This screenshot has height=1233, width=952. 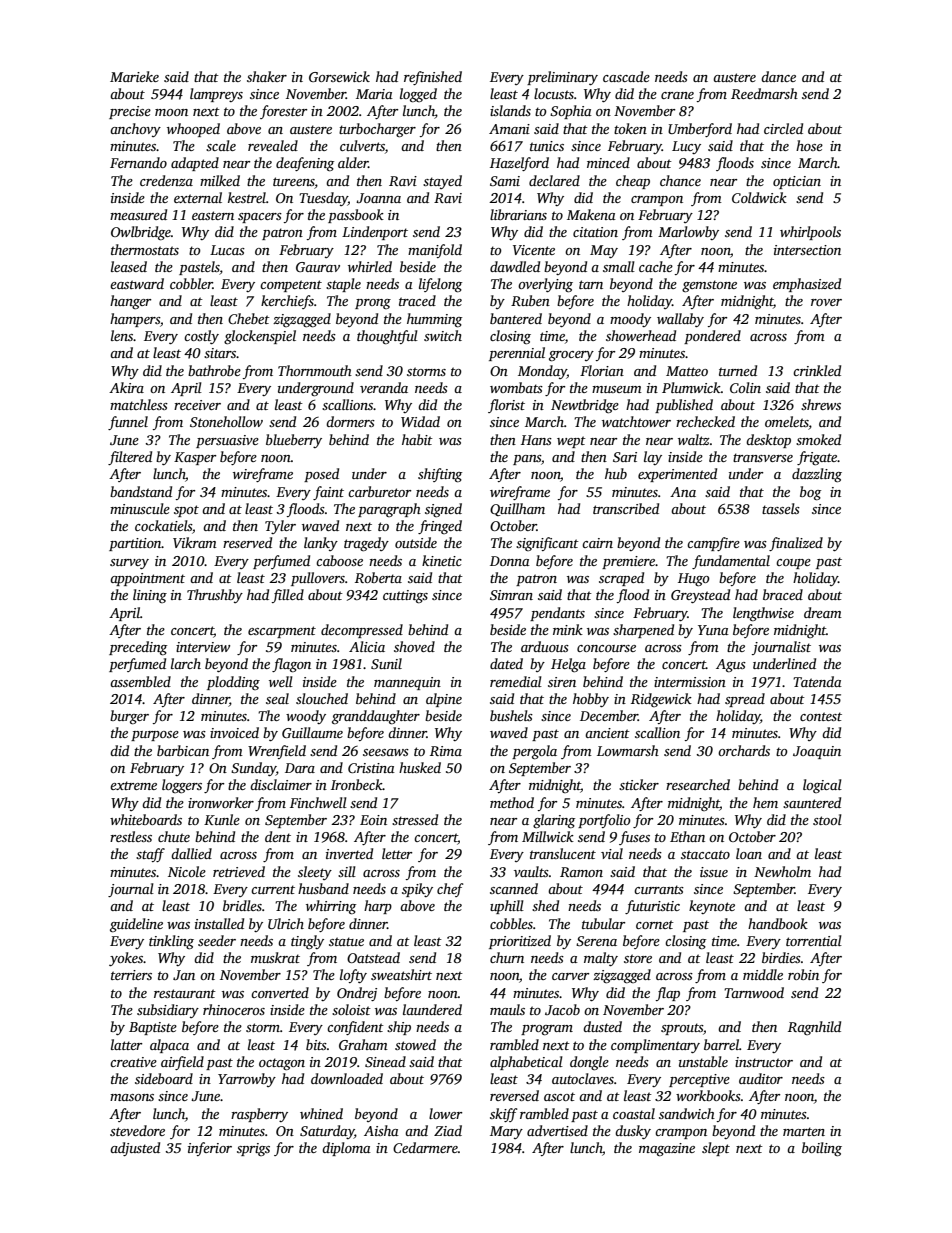 What do you see at coordinates (210, 1149) in the screenshot?
I see `inferior` at bounding box center [210, 1149].
